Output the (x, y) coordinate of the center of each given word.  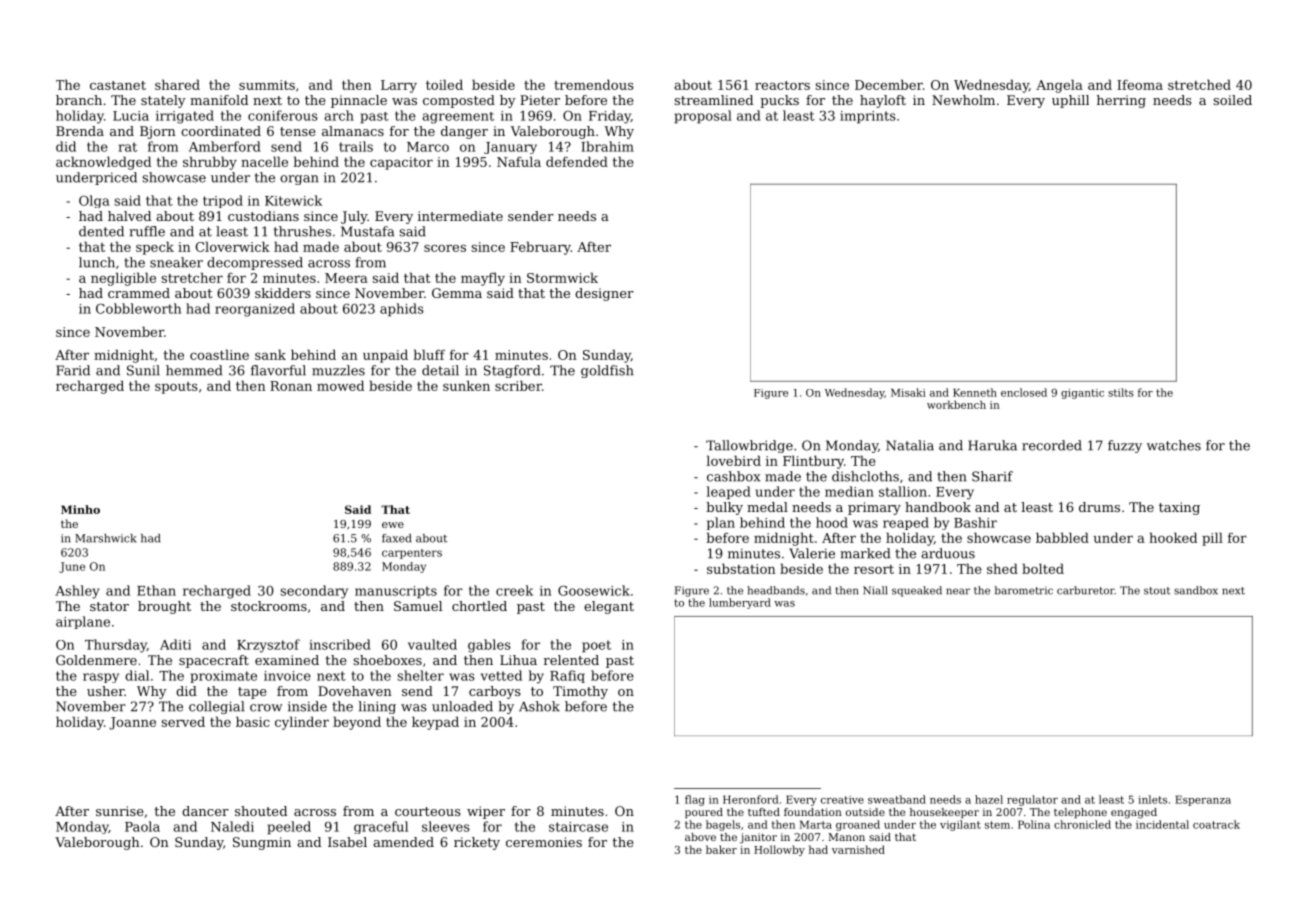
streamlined (713, 100)
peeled (289, 828)
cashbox (733, 476)
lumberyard (740, 603)
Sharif (992, 476)
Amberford (225, 146)
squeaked (917, 591)
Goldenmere (96, 660)
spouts (176, 388)
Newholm (963, 100)
